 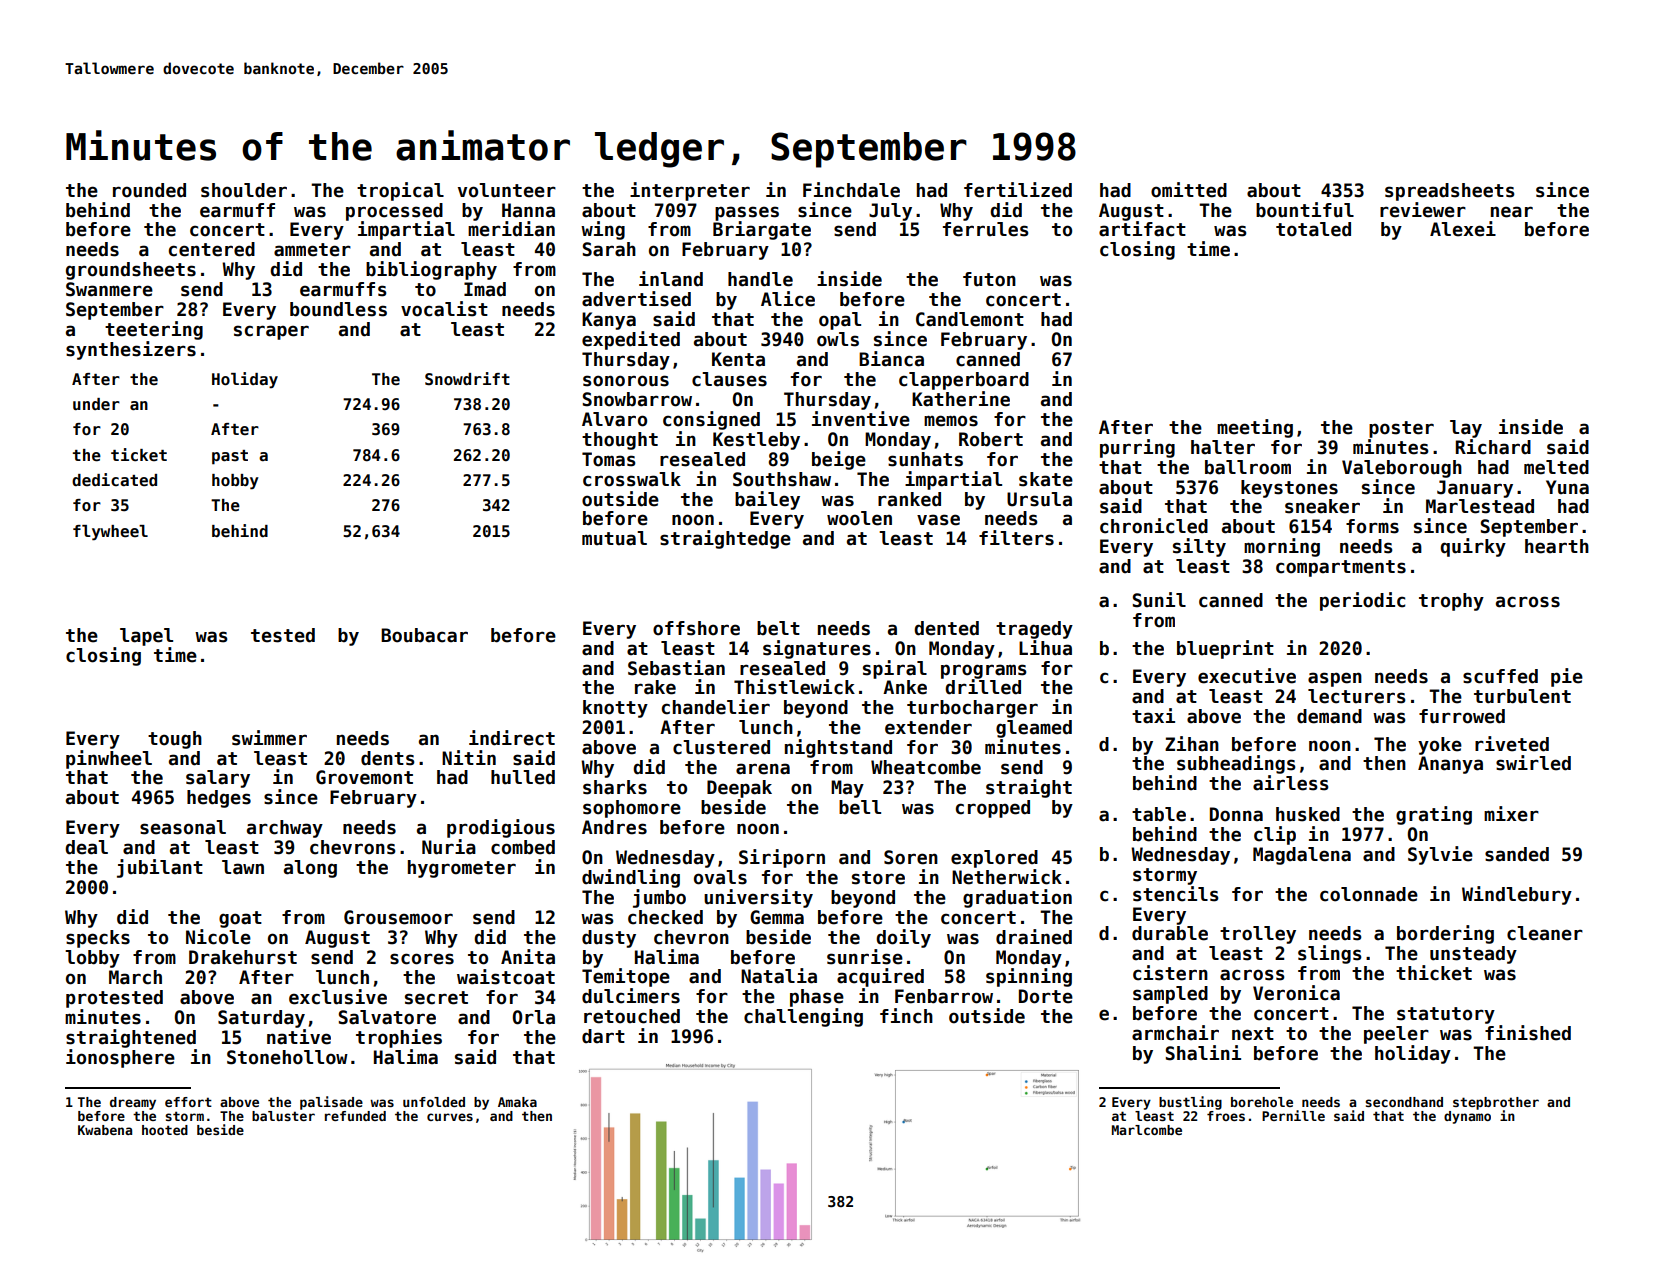 What do you see at coordinates (614, 538) in the screenshot?
I see `mutual` at bounding box center [614, 538].
